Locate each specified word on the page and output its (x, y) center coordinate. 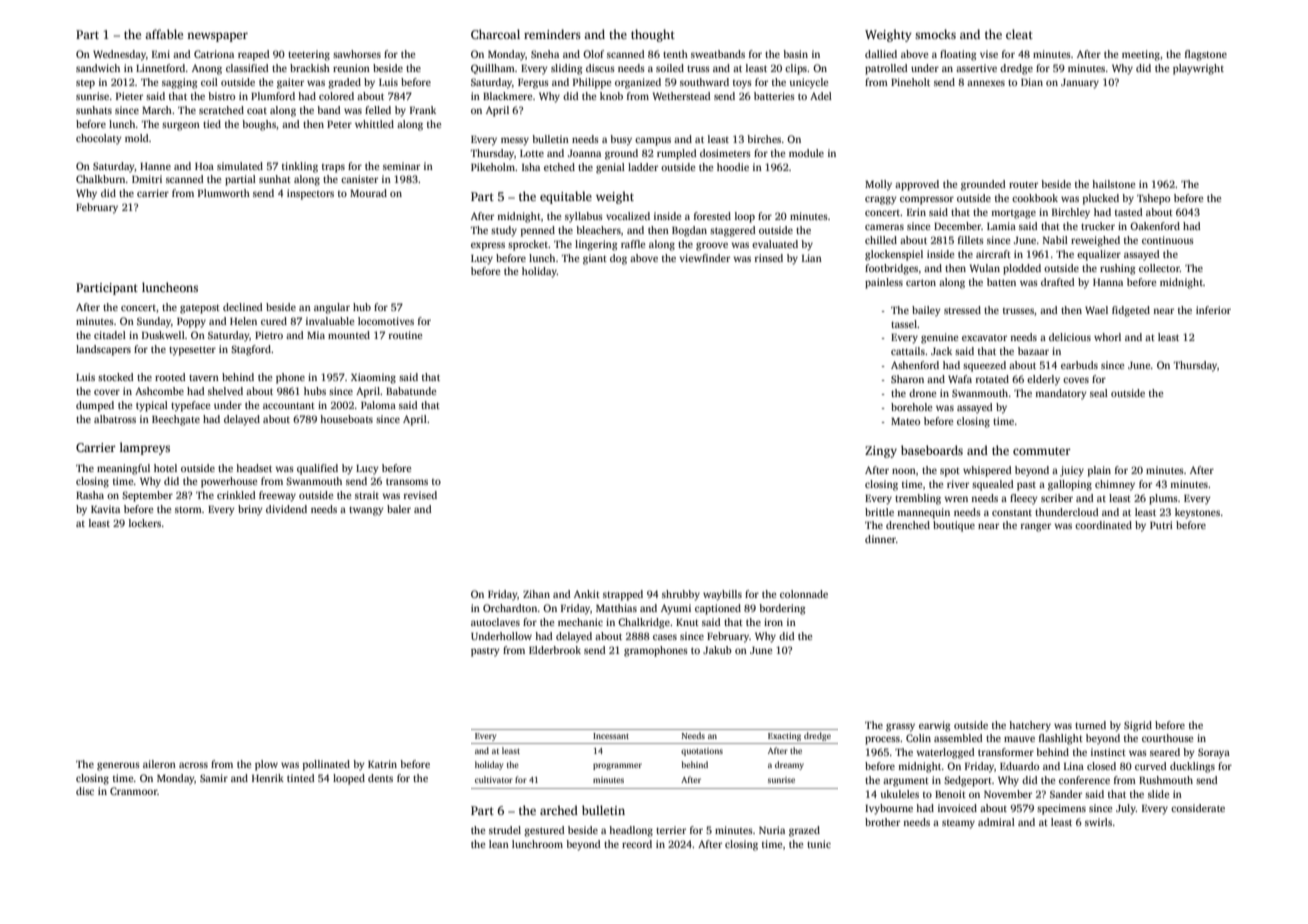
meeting (1141, 55)
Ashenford (915, 365)
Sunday (154, 322)
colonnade (804, 594)
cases (665, 637)
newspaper (217, 37)
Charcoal (495, 34)
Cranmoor (133, 791)
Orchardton (510, 608)
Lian (812, 258)
